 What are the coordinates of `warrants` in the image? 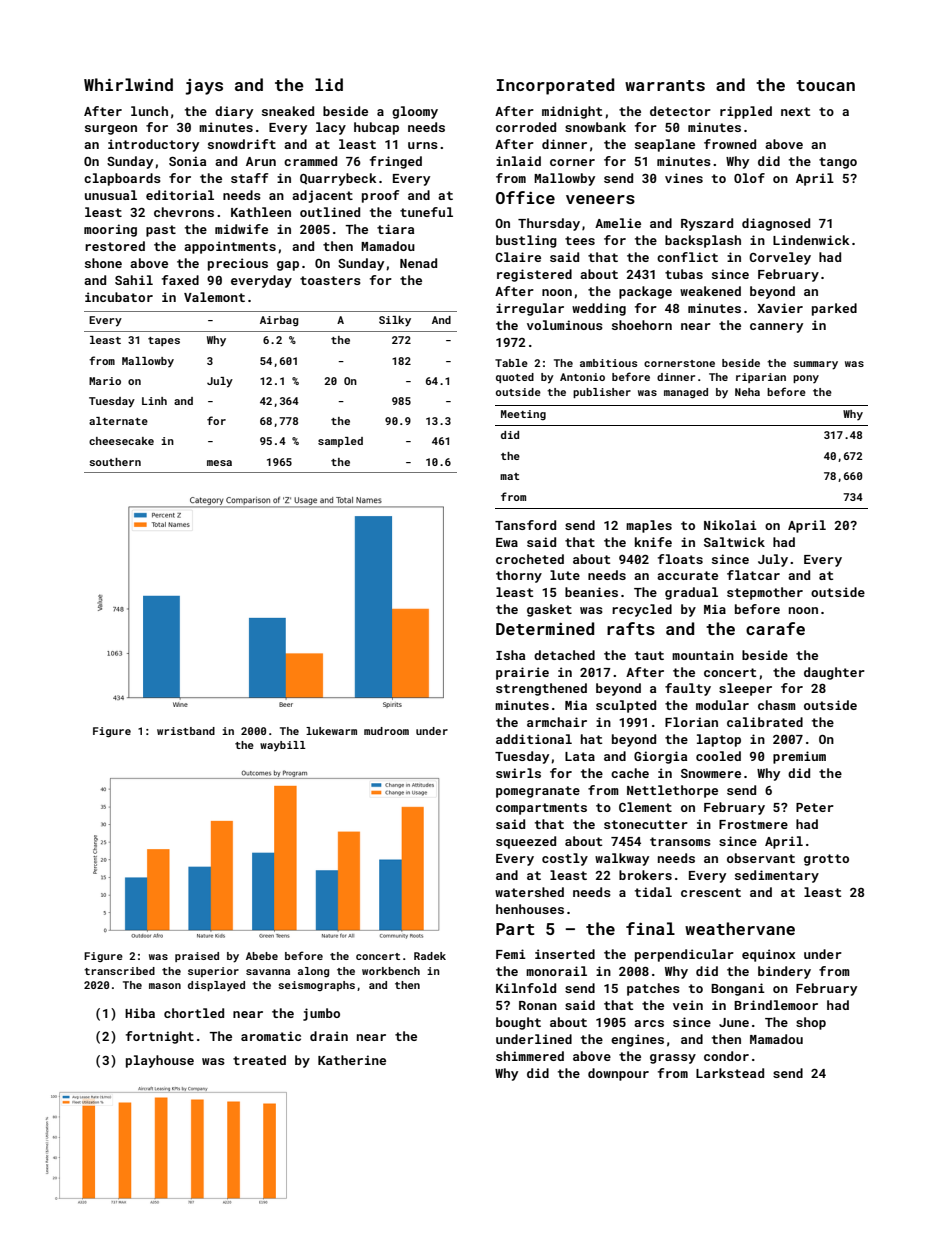 It's located at (665, 85).
